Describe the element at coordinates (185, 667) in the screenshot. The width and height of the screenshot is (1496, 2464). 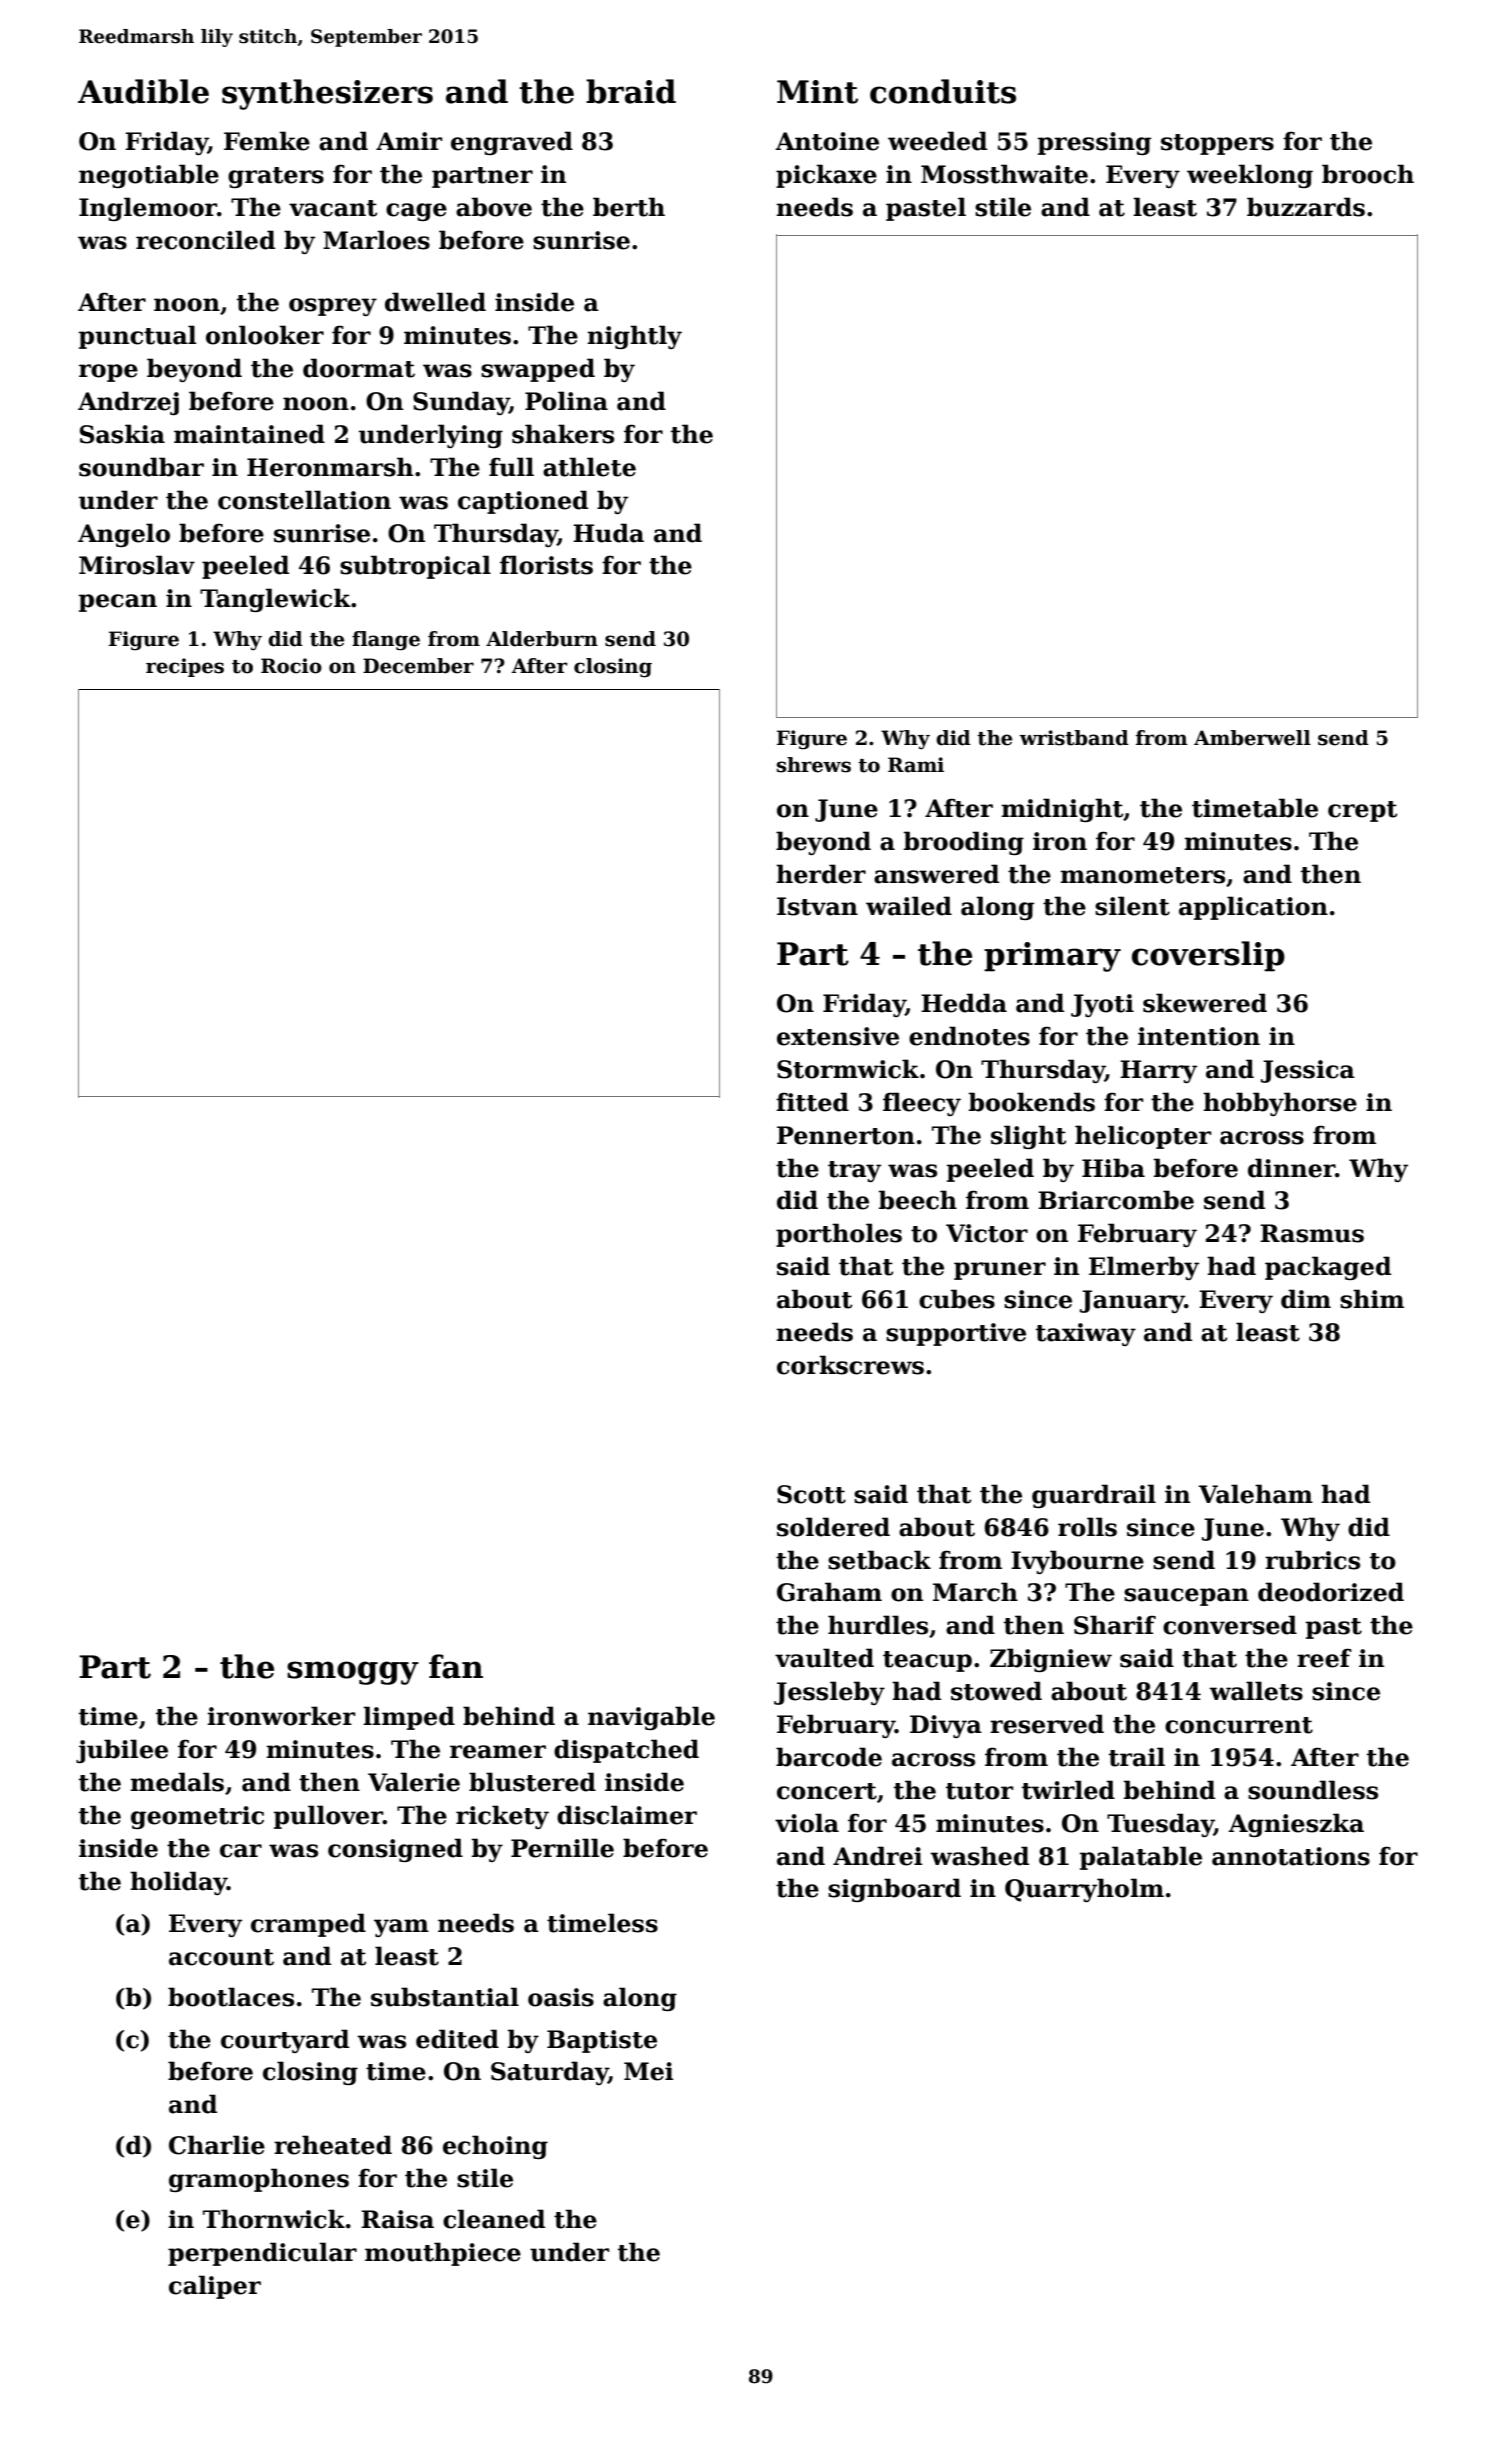
I see `recipes` at that location.
